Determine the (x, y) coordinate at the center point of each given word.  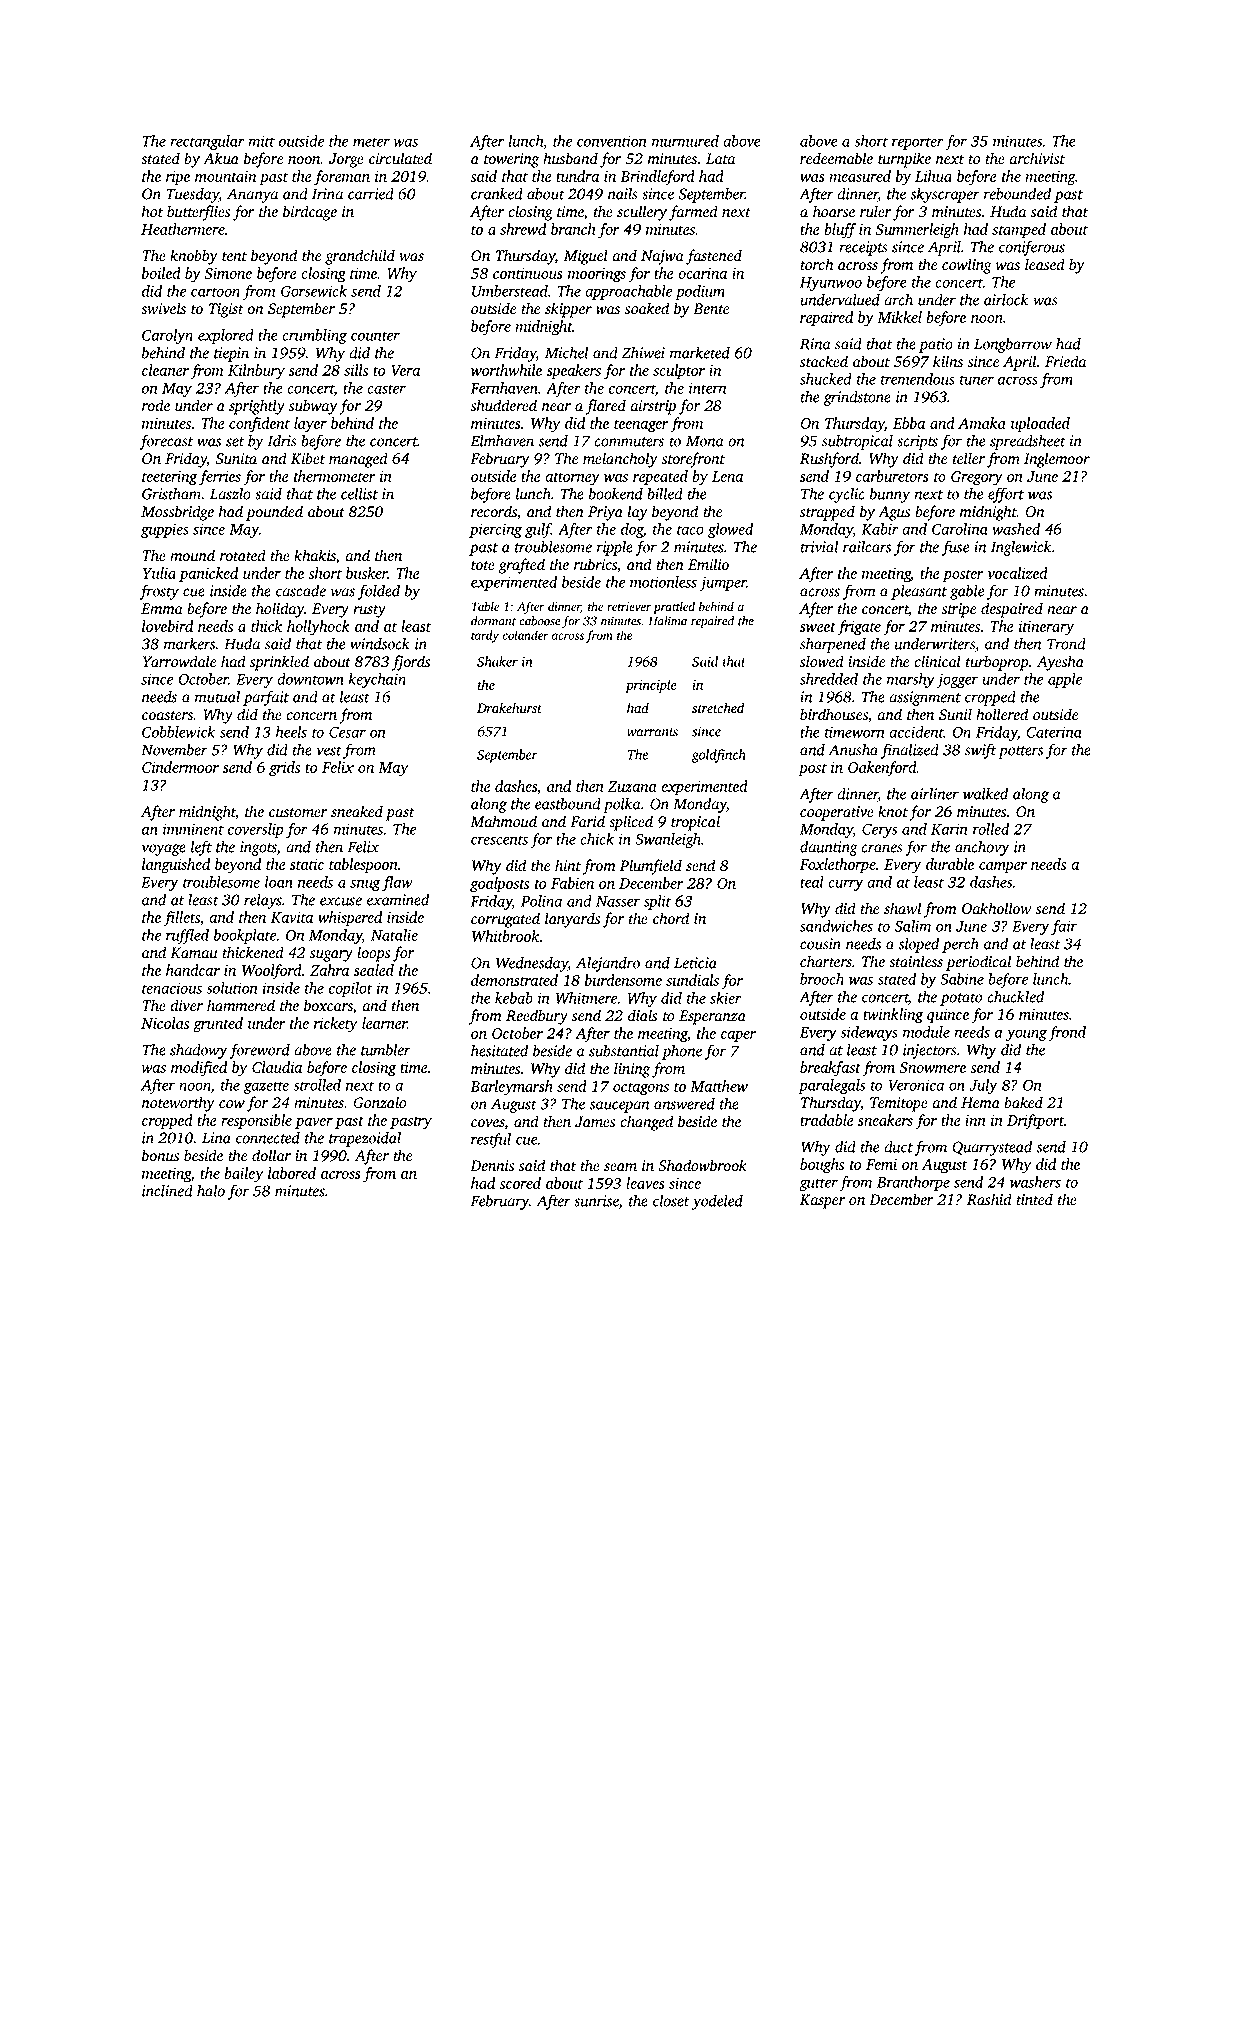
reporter (918, 143)
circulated (400, 158)
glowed (730, 530)
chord (671, 918)
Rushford (829, 460)
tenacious (172, 988)
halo (211, 1190)
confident (259, 425)
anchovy (982, 848)
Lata (720, 159)
